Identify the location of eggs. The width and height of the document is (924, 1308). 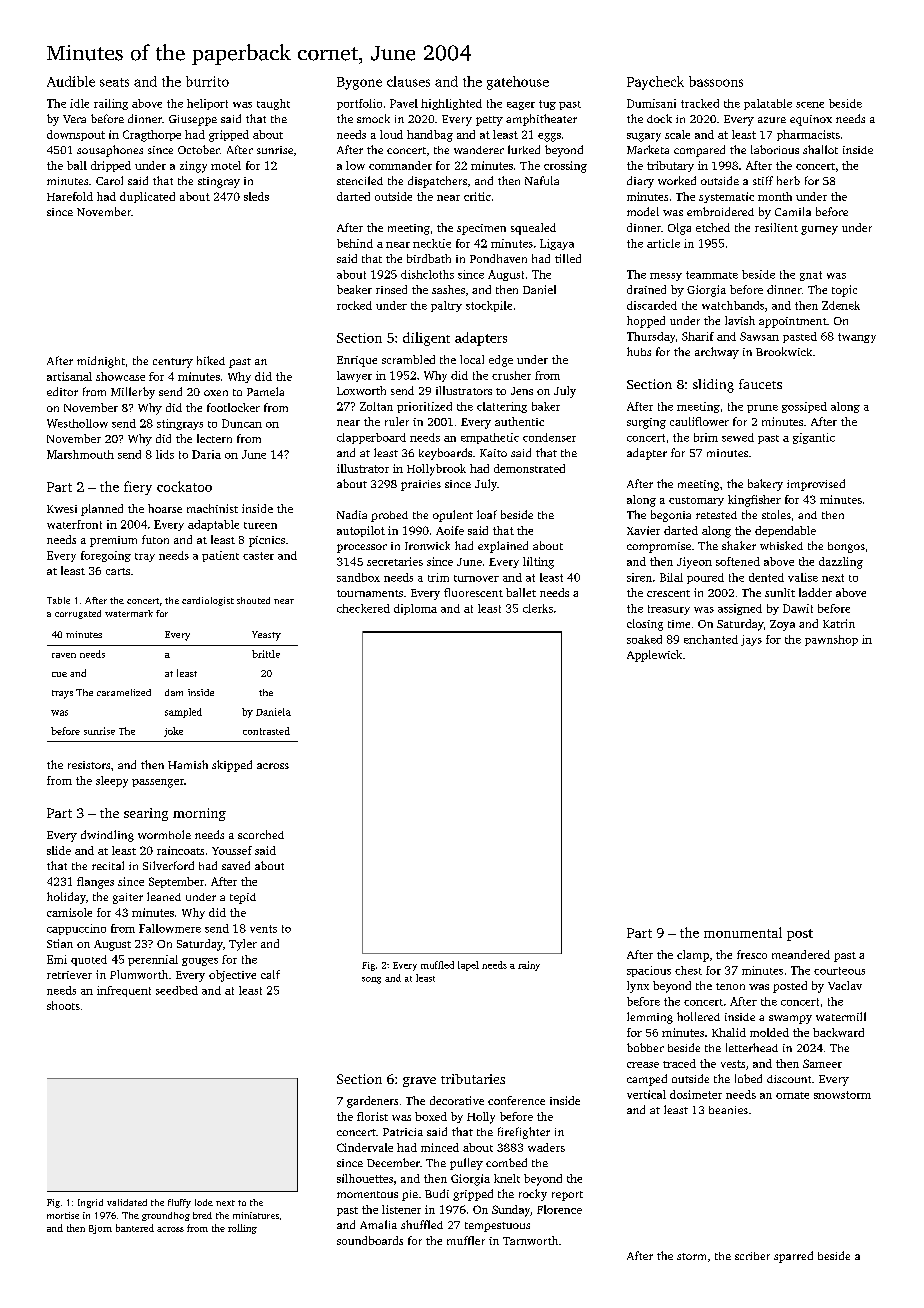
(549, 137).
